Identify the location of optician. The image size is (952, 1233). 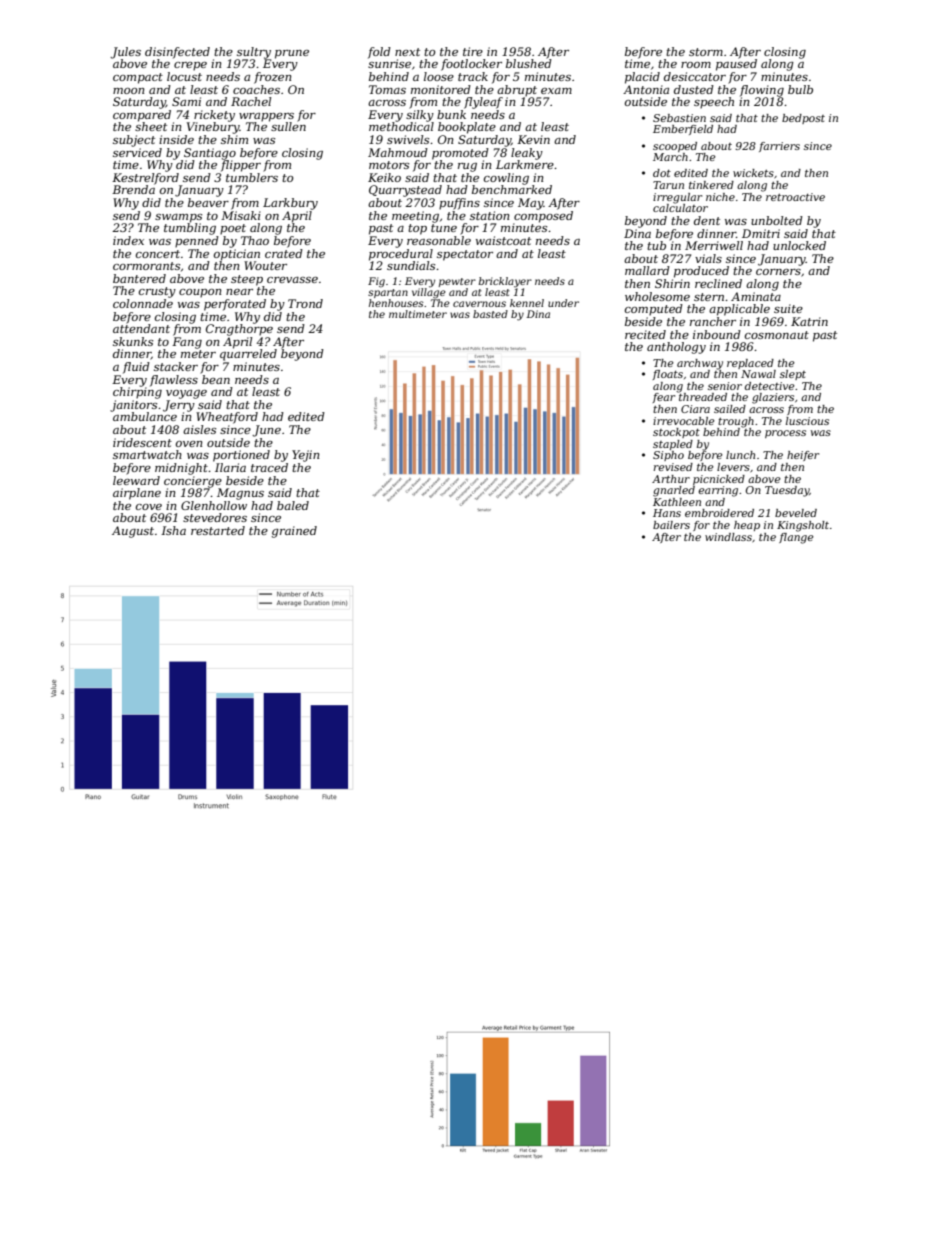
(237, 255).
